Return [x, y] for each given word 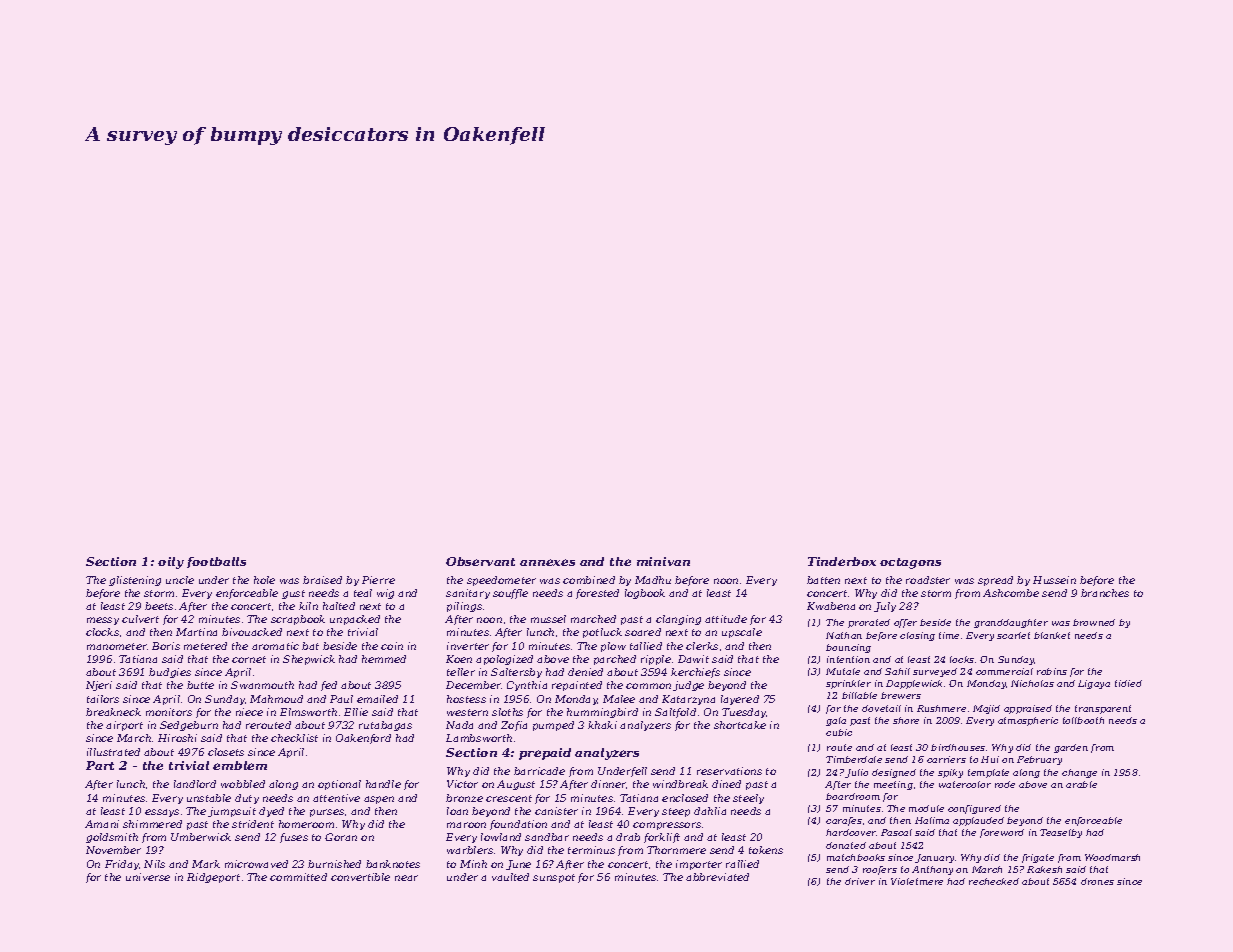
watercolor [965, 784]
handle [383, 784]
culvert [140, 619]
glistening [135, 581]
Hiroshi [177, 738]
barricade [539, 771]
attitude [726, 619]
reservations [729, 771]
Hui [990, 759]
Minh [473, 864]
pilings [464, 607]
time [949, 635]
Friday [122, 865]
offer [905, 623]
